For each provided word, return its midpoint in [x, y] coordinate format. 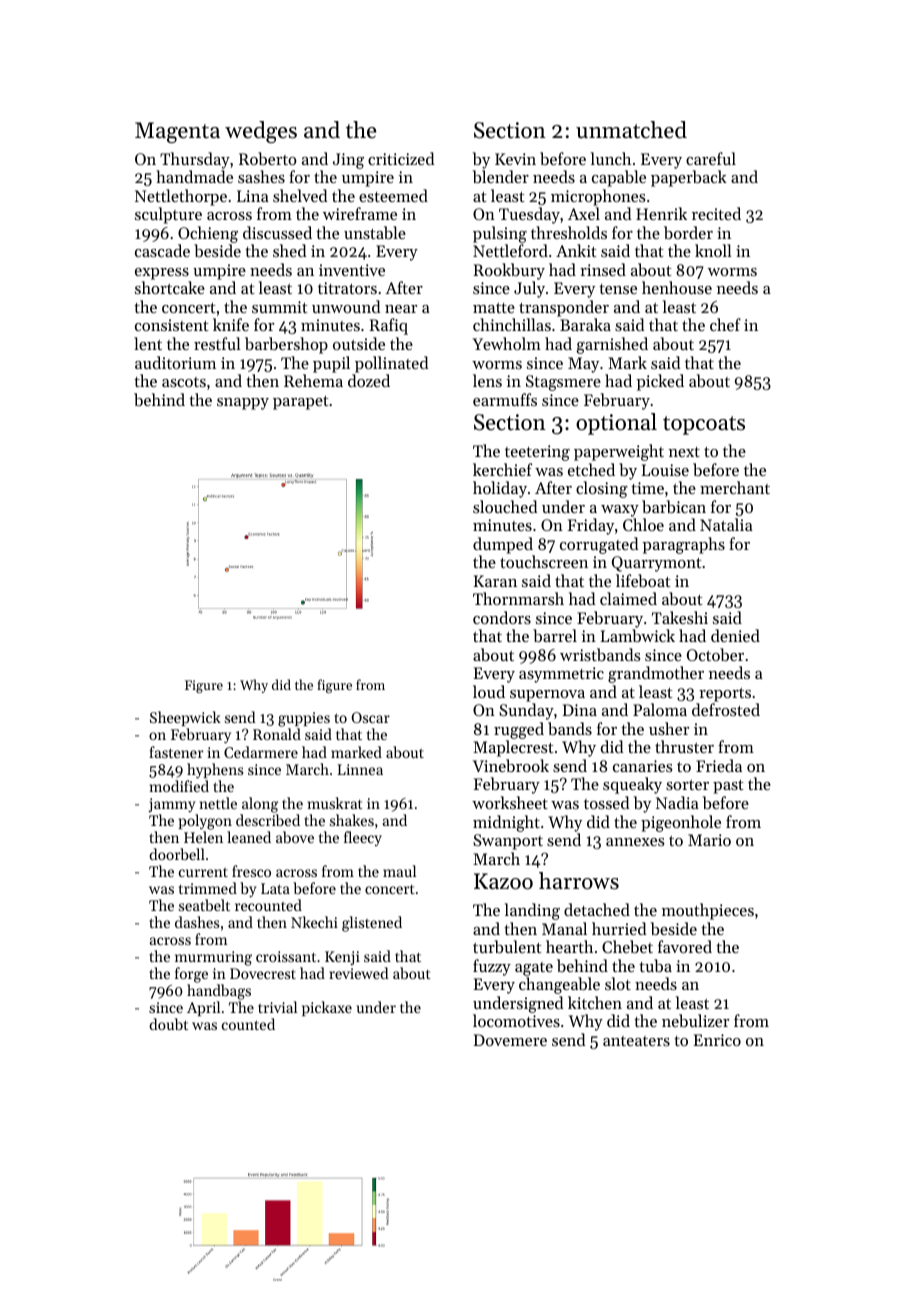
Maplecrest [513, 748]
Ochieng [208, 234]
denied [735, 635]
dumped [503, 545]
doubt [168, 1024]
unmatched [631, 130]
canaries [643, 766]
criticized [401, 158]
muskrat [335, 803]
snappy [243, 404]
